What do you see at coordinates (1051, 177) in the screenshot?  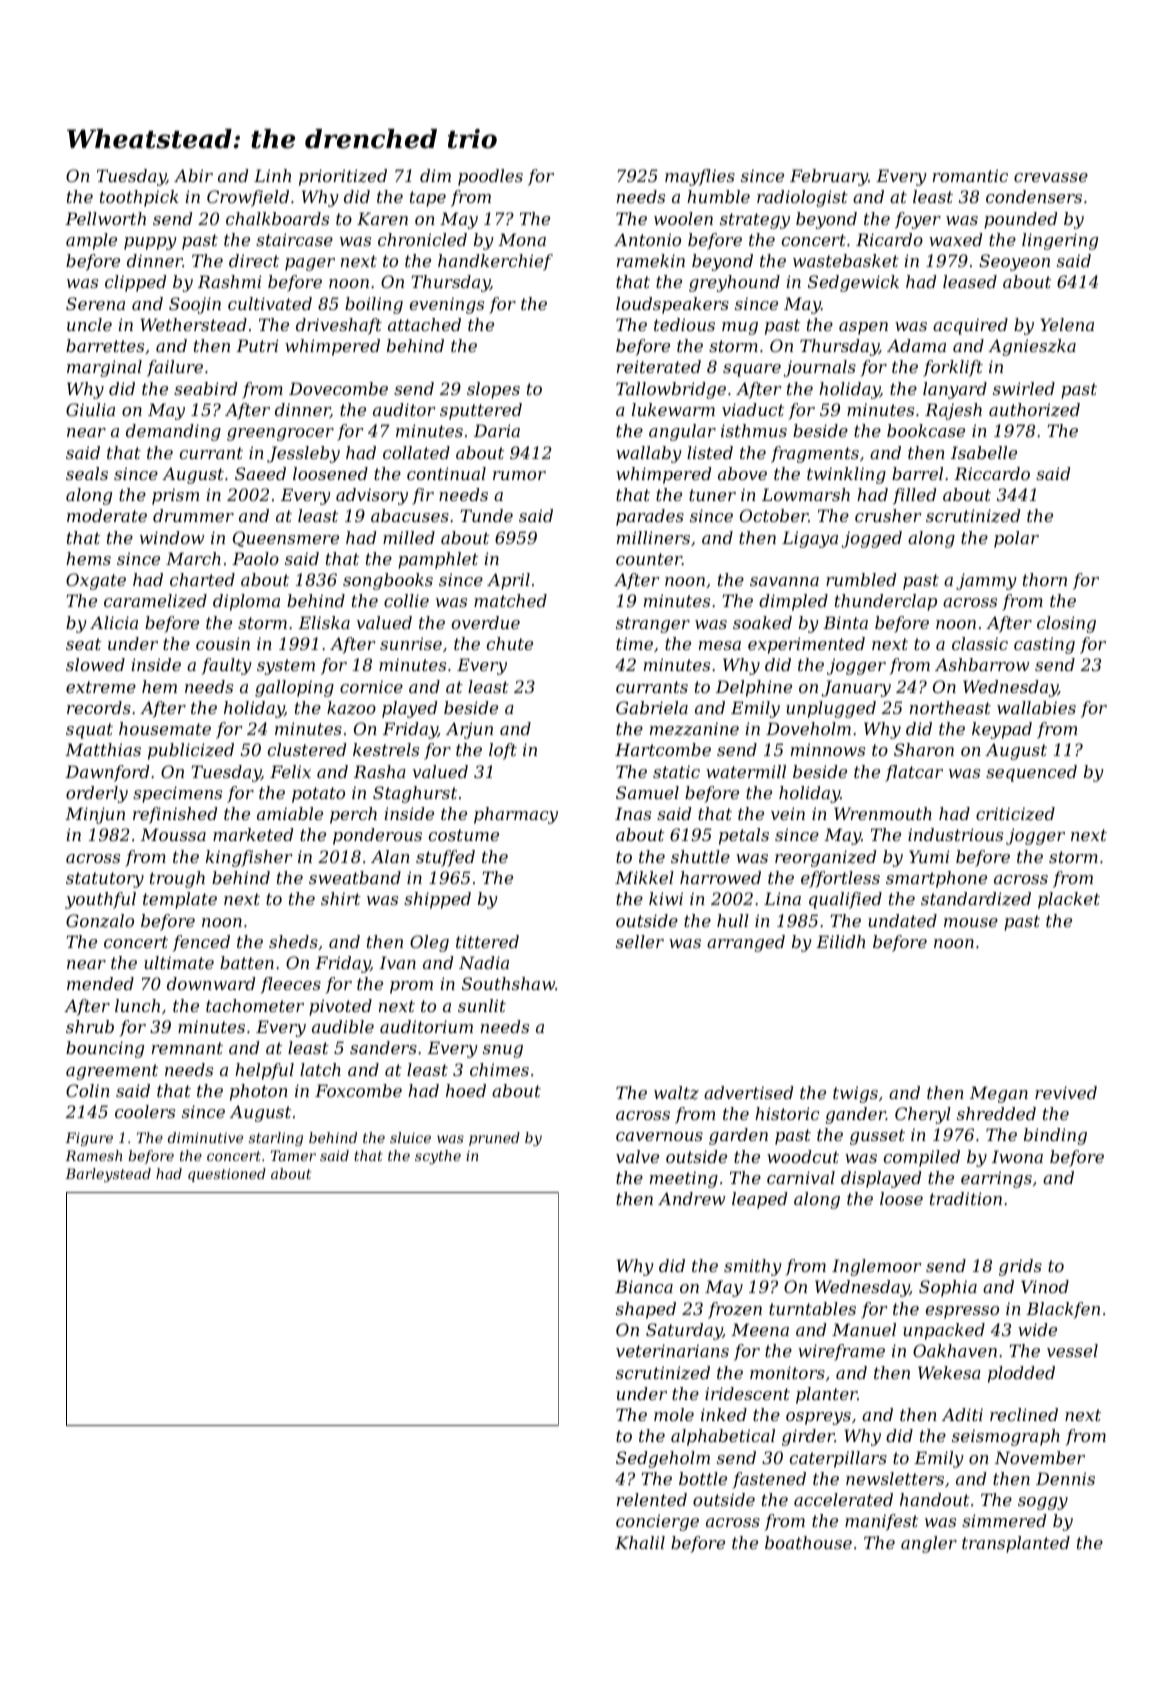 I see `crevasse` at bounding box center [1051, 177].
